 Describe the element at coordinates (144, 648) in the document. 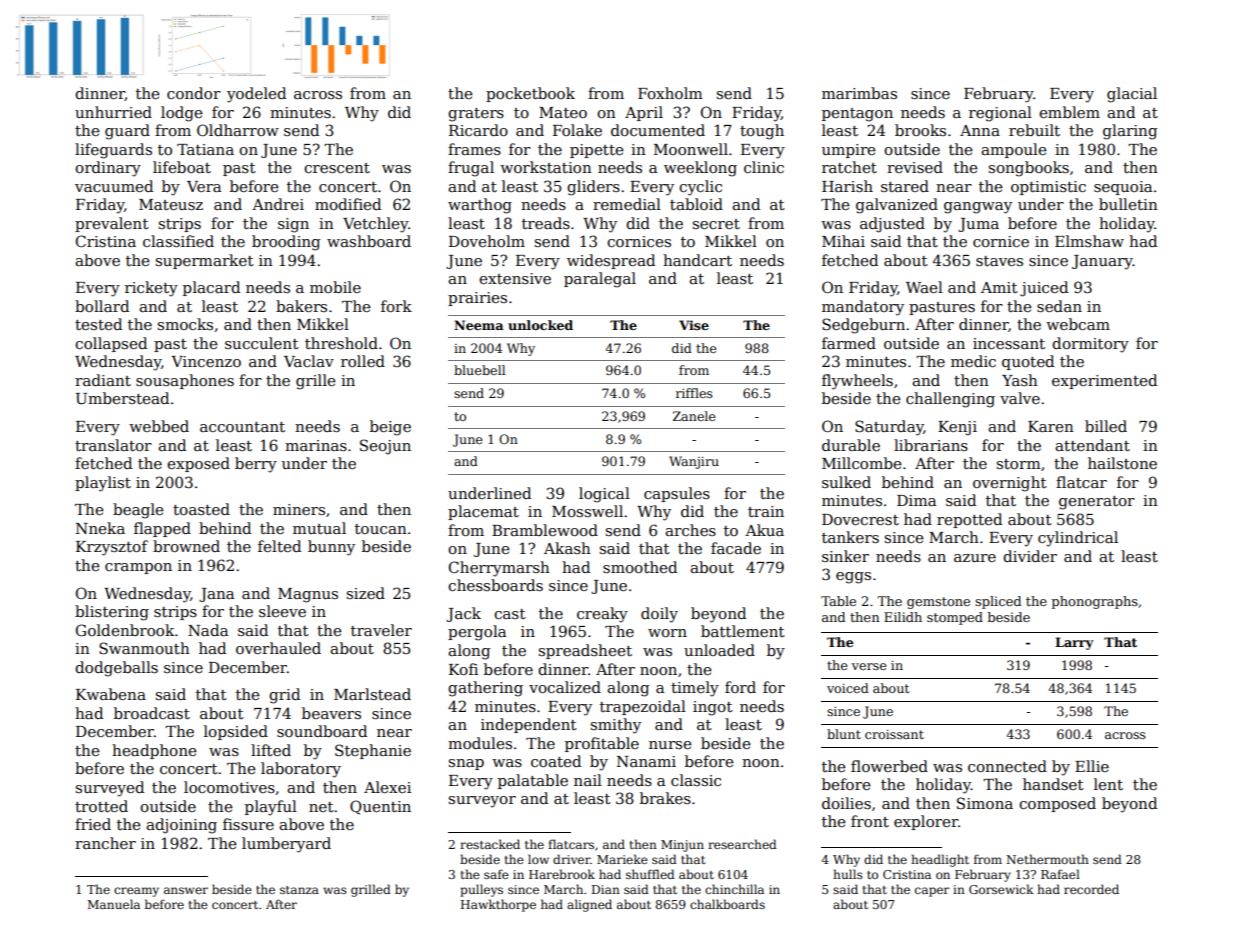

I see `Swanmouth` at that location.
